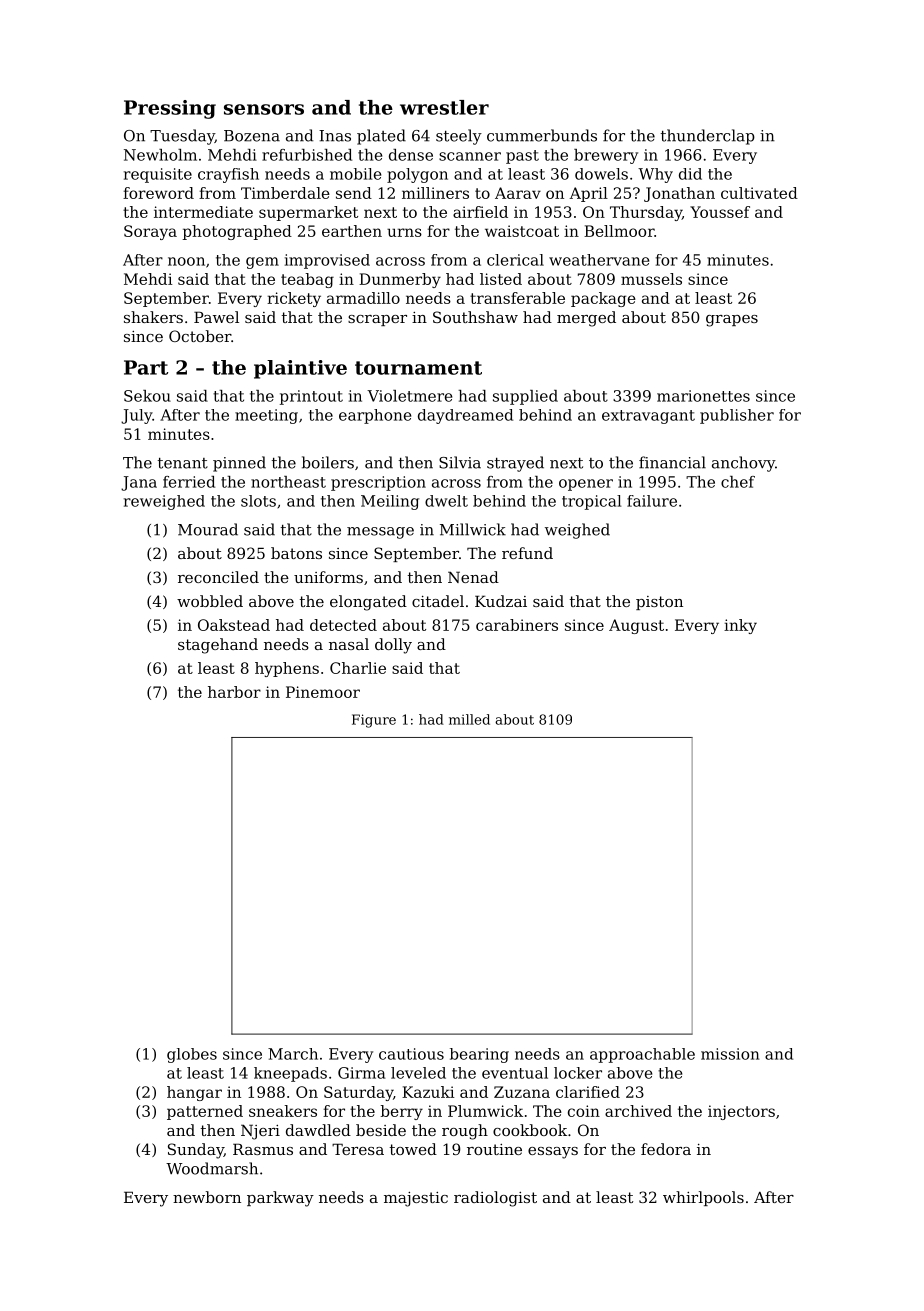 The height and width of the screenshot is (1311, 924). What do you see at coordinates (218, 646) in the screenshot?
I see `stagehand` at bounding box center [218, 646].
